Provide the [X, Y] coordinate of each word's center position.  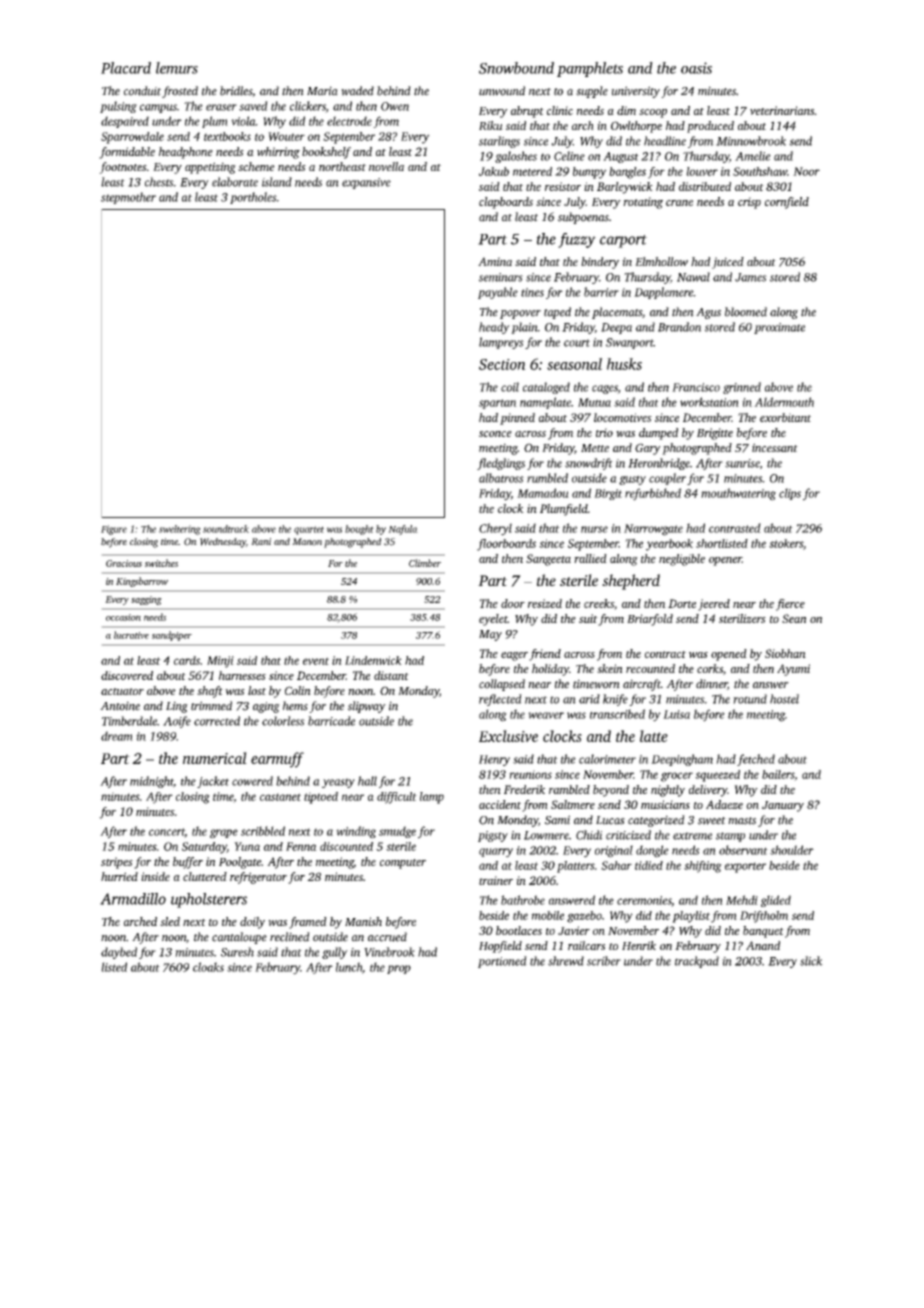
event [316, 661]
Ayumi [793, 670]
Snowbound [516, 68]
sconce [495, 434]
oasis [696, 68]
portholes [253, 198]
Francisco [696, 387]
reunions [530, 774]
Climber [425, 563]
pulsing [118, 107]
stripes [117, 863]
